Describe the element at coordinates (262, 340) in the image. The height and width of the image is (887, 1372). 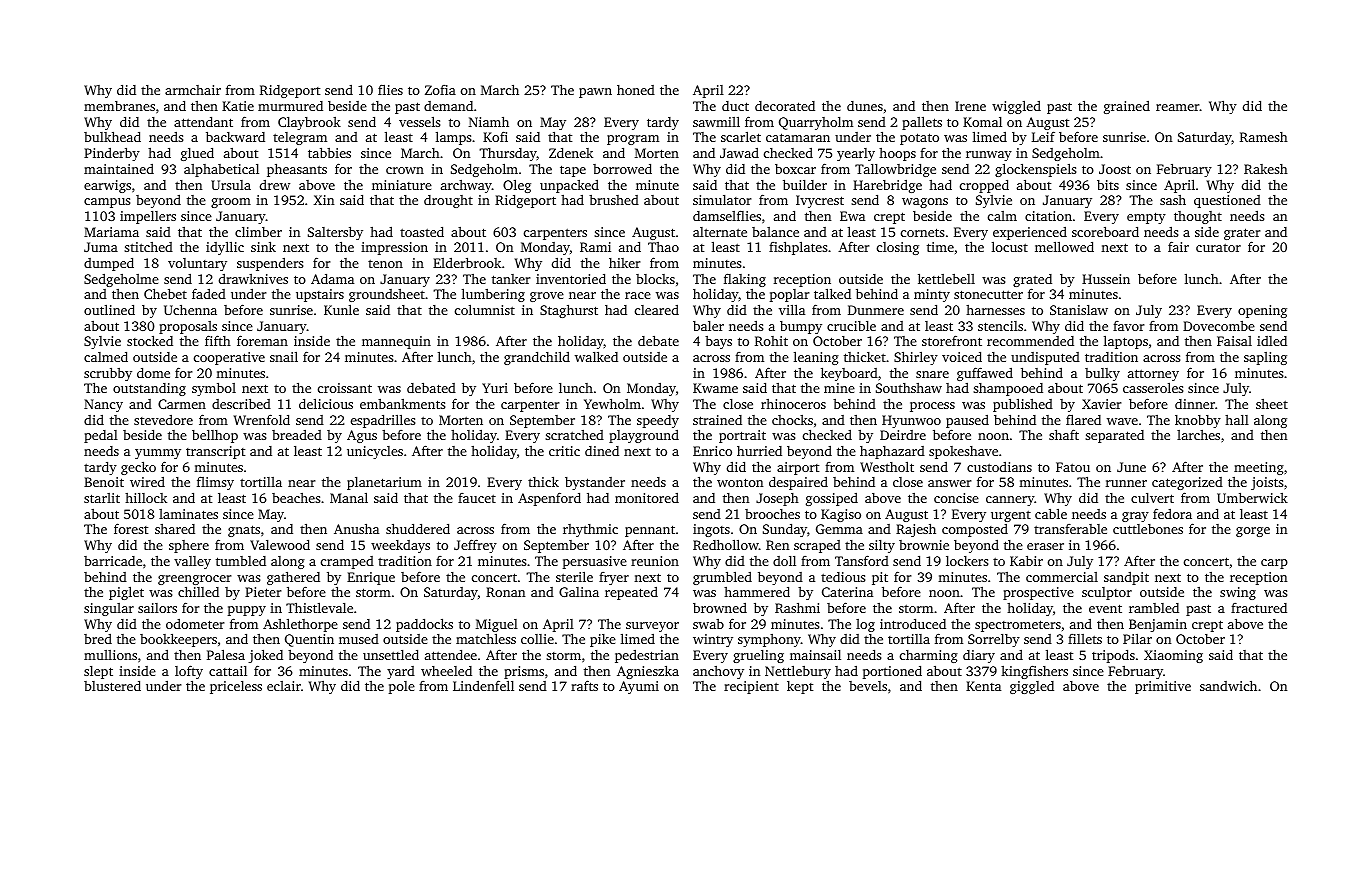
I see `foreman` at that location.
